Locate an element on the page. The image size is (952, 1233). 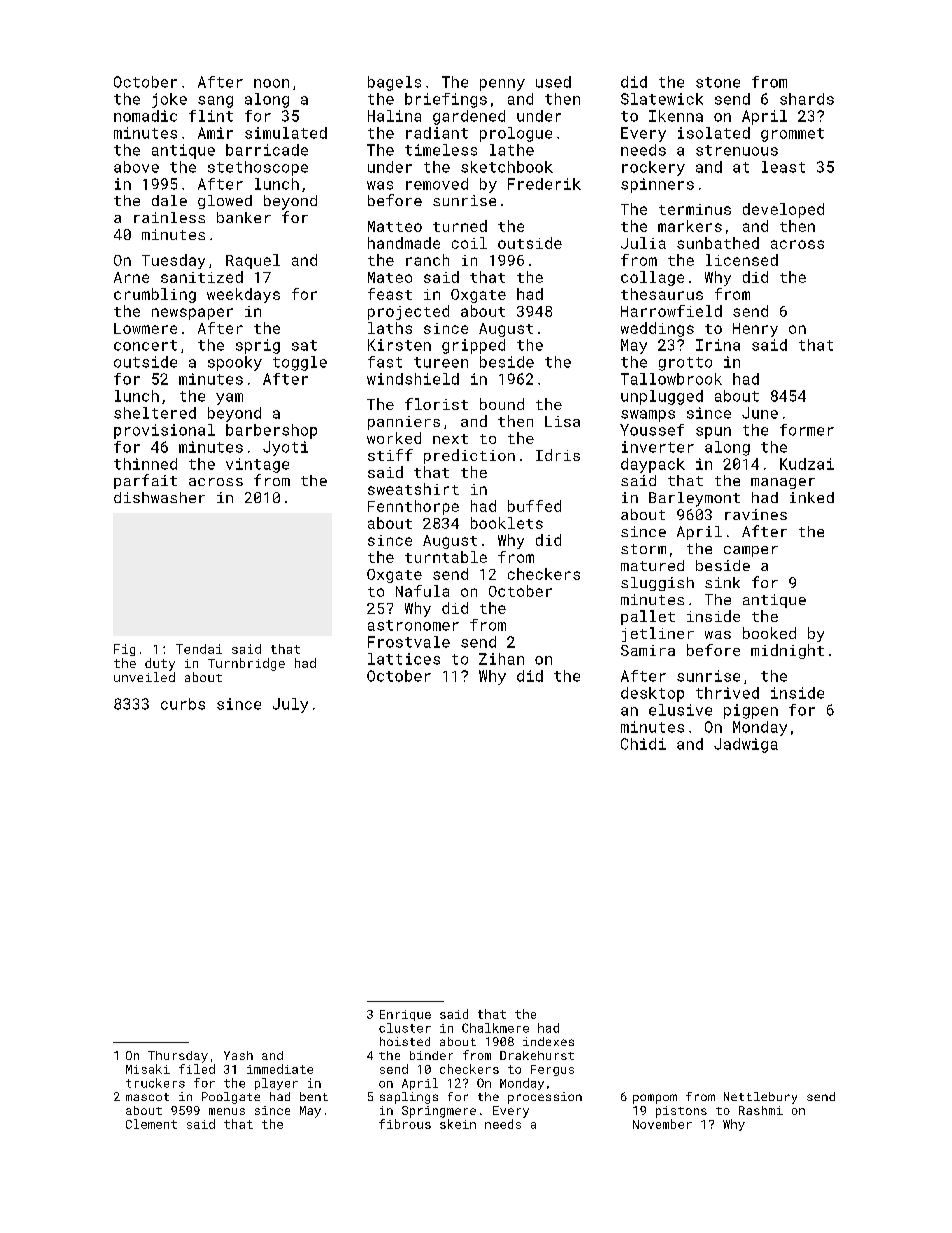
nomadic is located at coordinates (145, 116).
